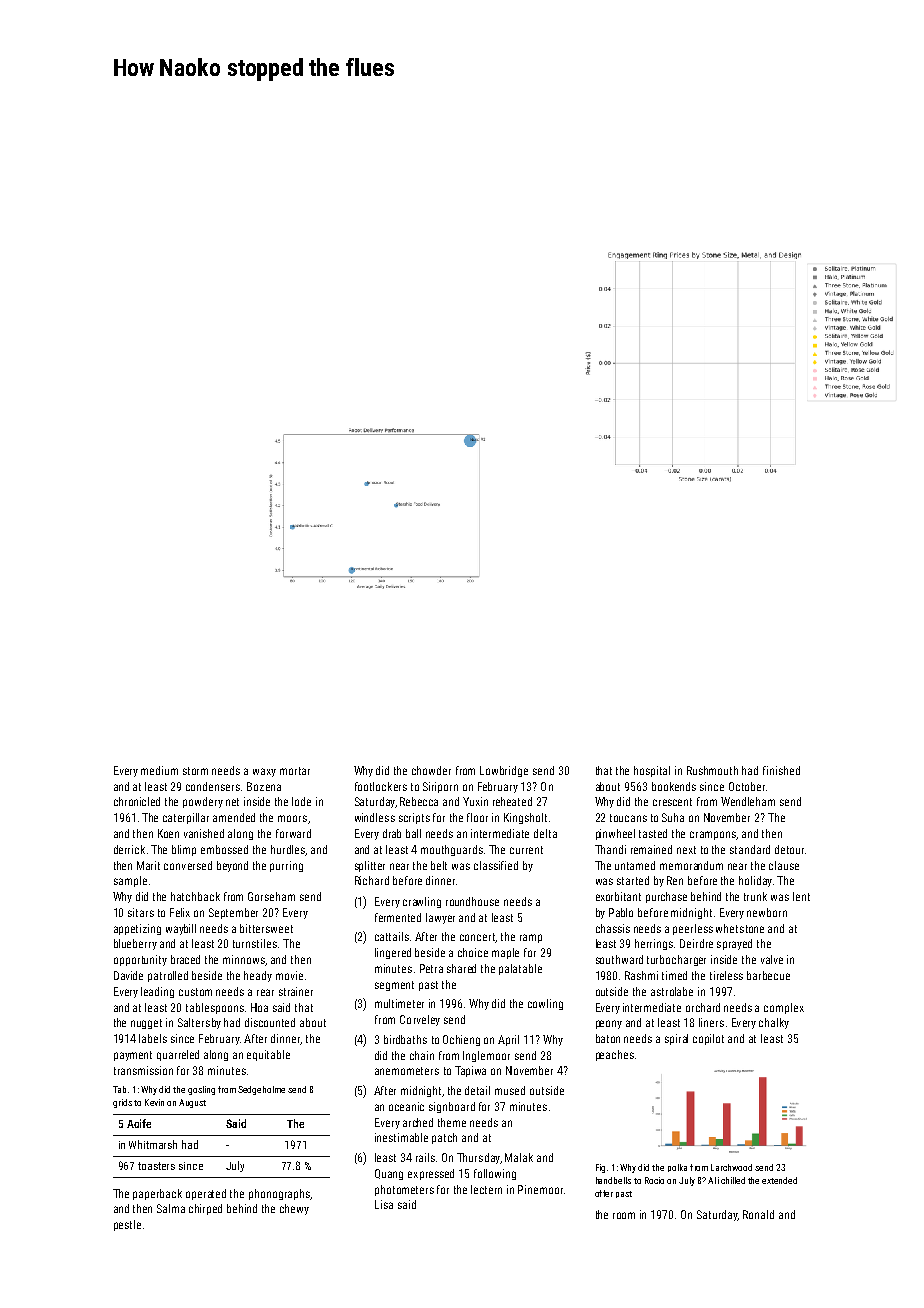 The image size is (924, 1308). I want to click on Aoife, so click(139, 1123).
